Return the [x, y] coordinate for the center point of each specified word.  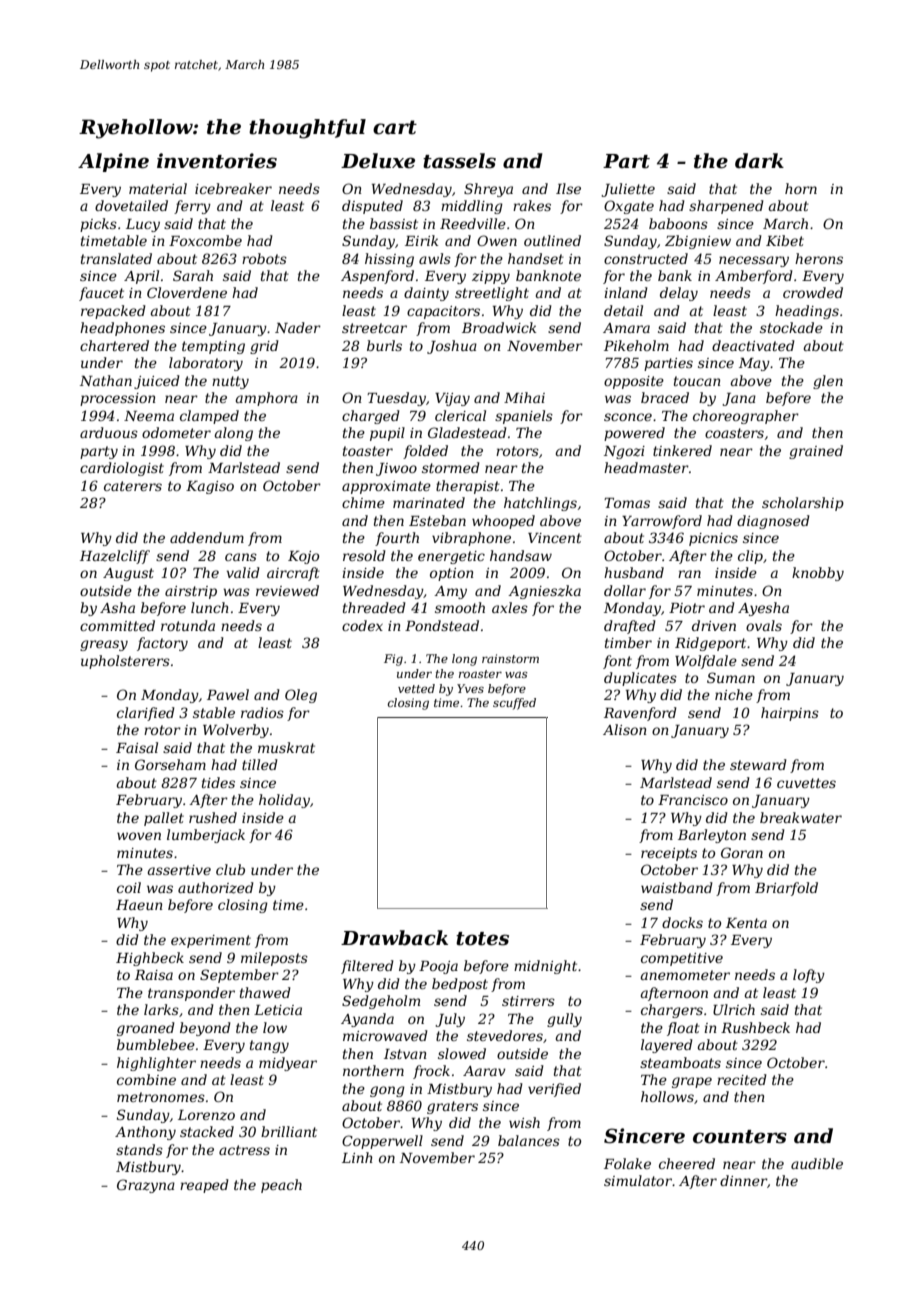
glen [828, 382]
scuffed [514, 704]
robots [264, 258]
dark [759, 161]
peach [281, 1186]
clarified [146, 714]
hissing [389, 260]
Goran [742, 852]
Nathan [106, 380]
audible [817, 1163]
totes [482, 939]
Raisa [154, 975]
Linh [357, 1157]
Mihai [524, 397]
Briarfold [786, 889]
